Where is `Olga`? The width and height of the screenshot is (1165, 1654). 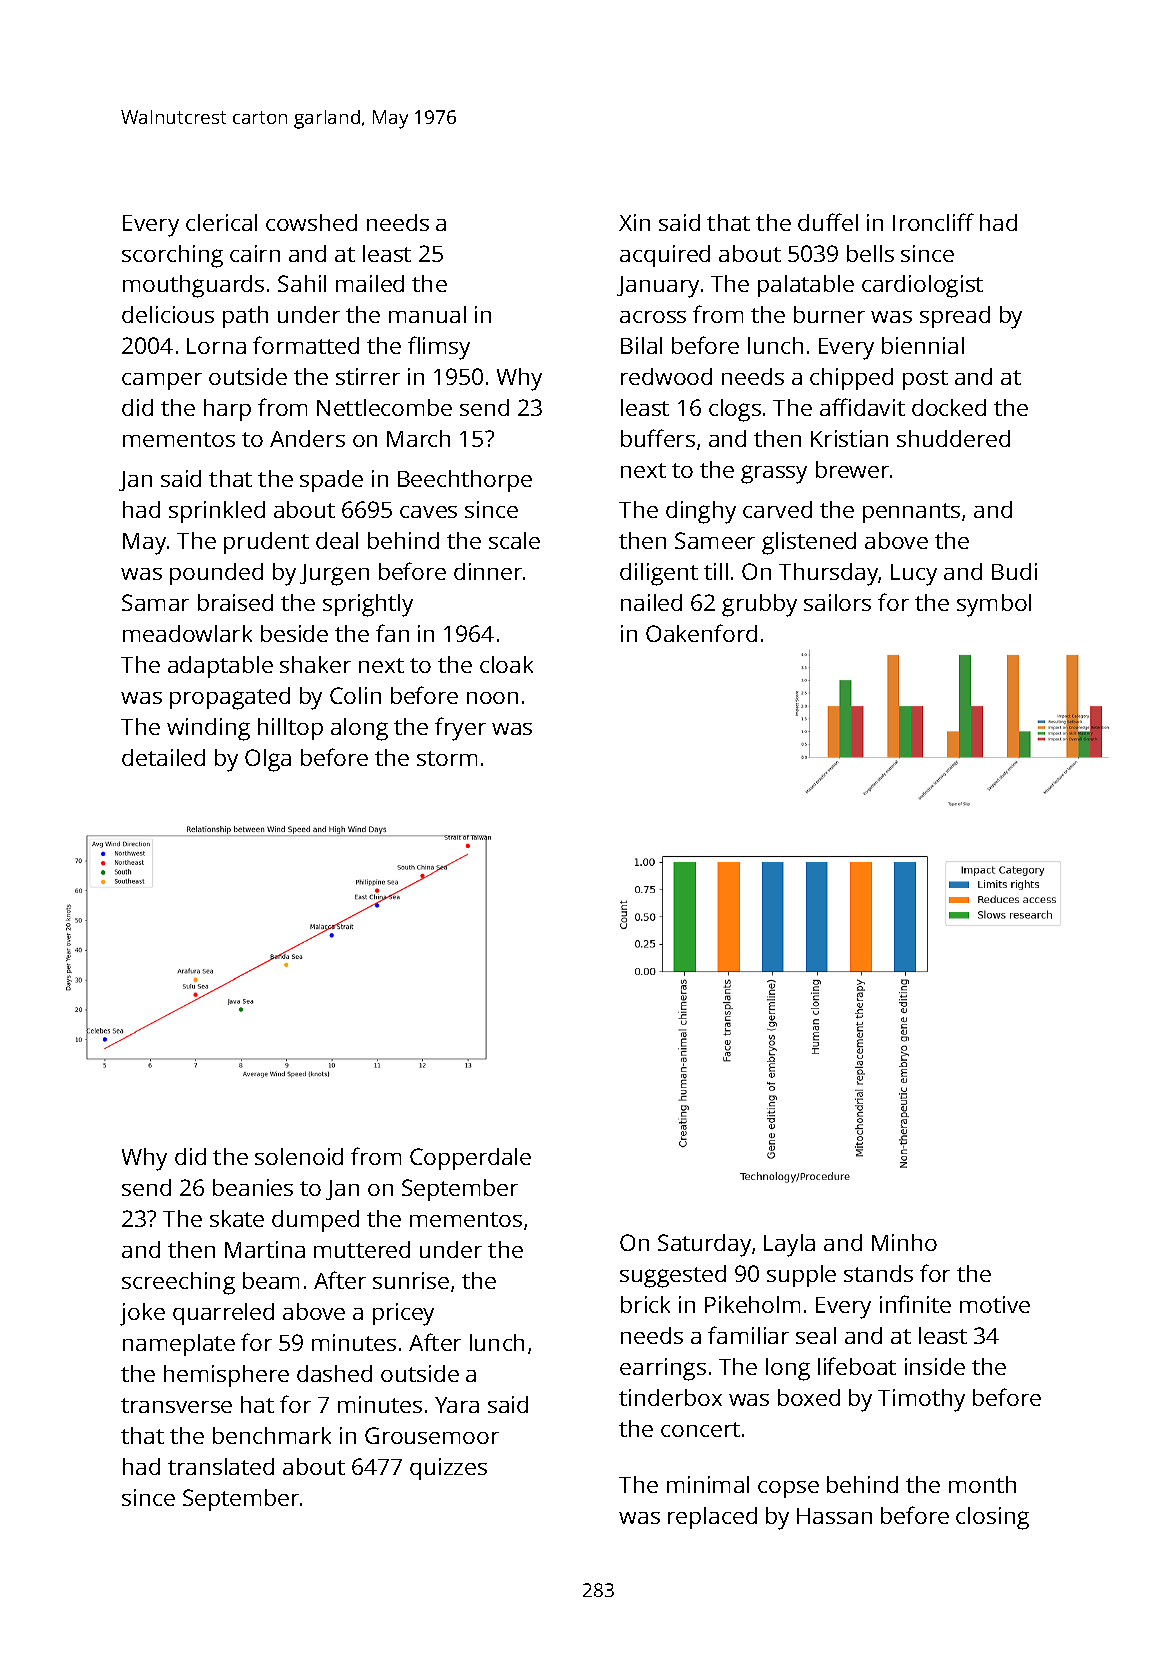
Olga is located at coordinates (268, 760).
